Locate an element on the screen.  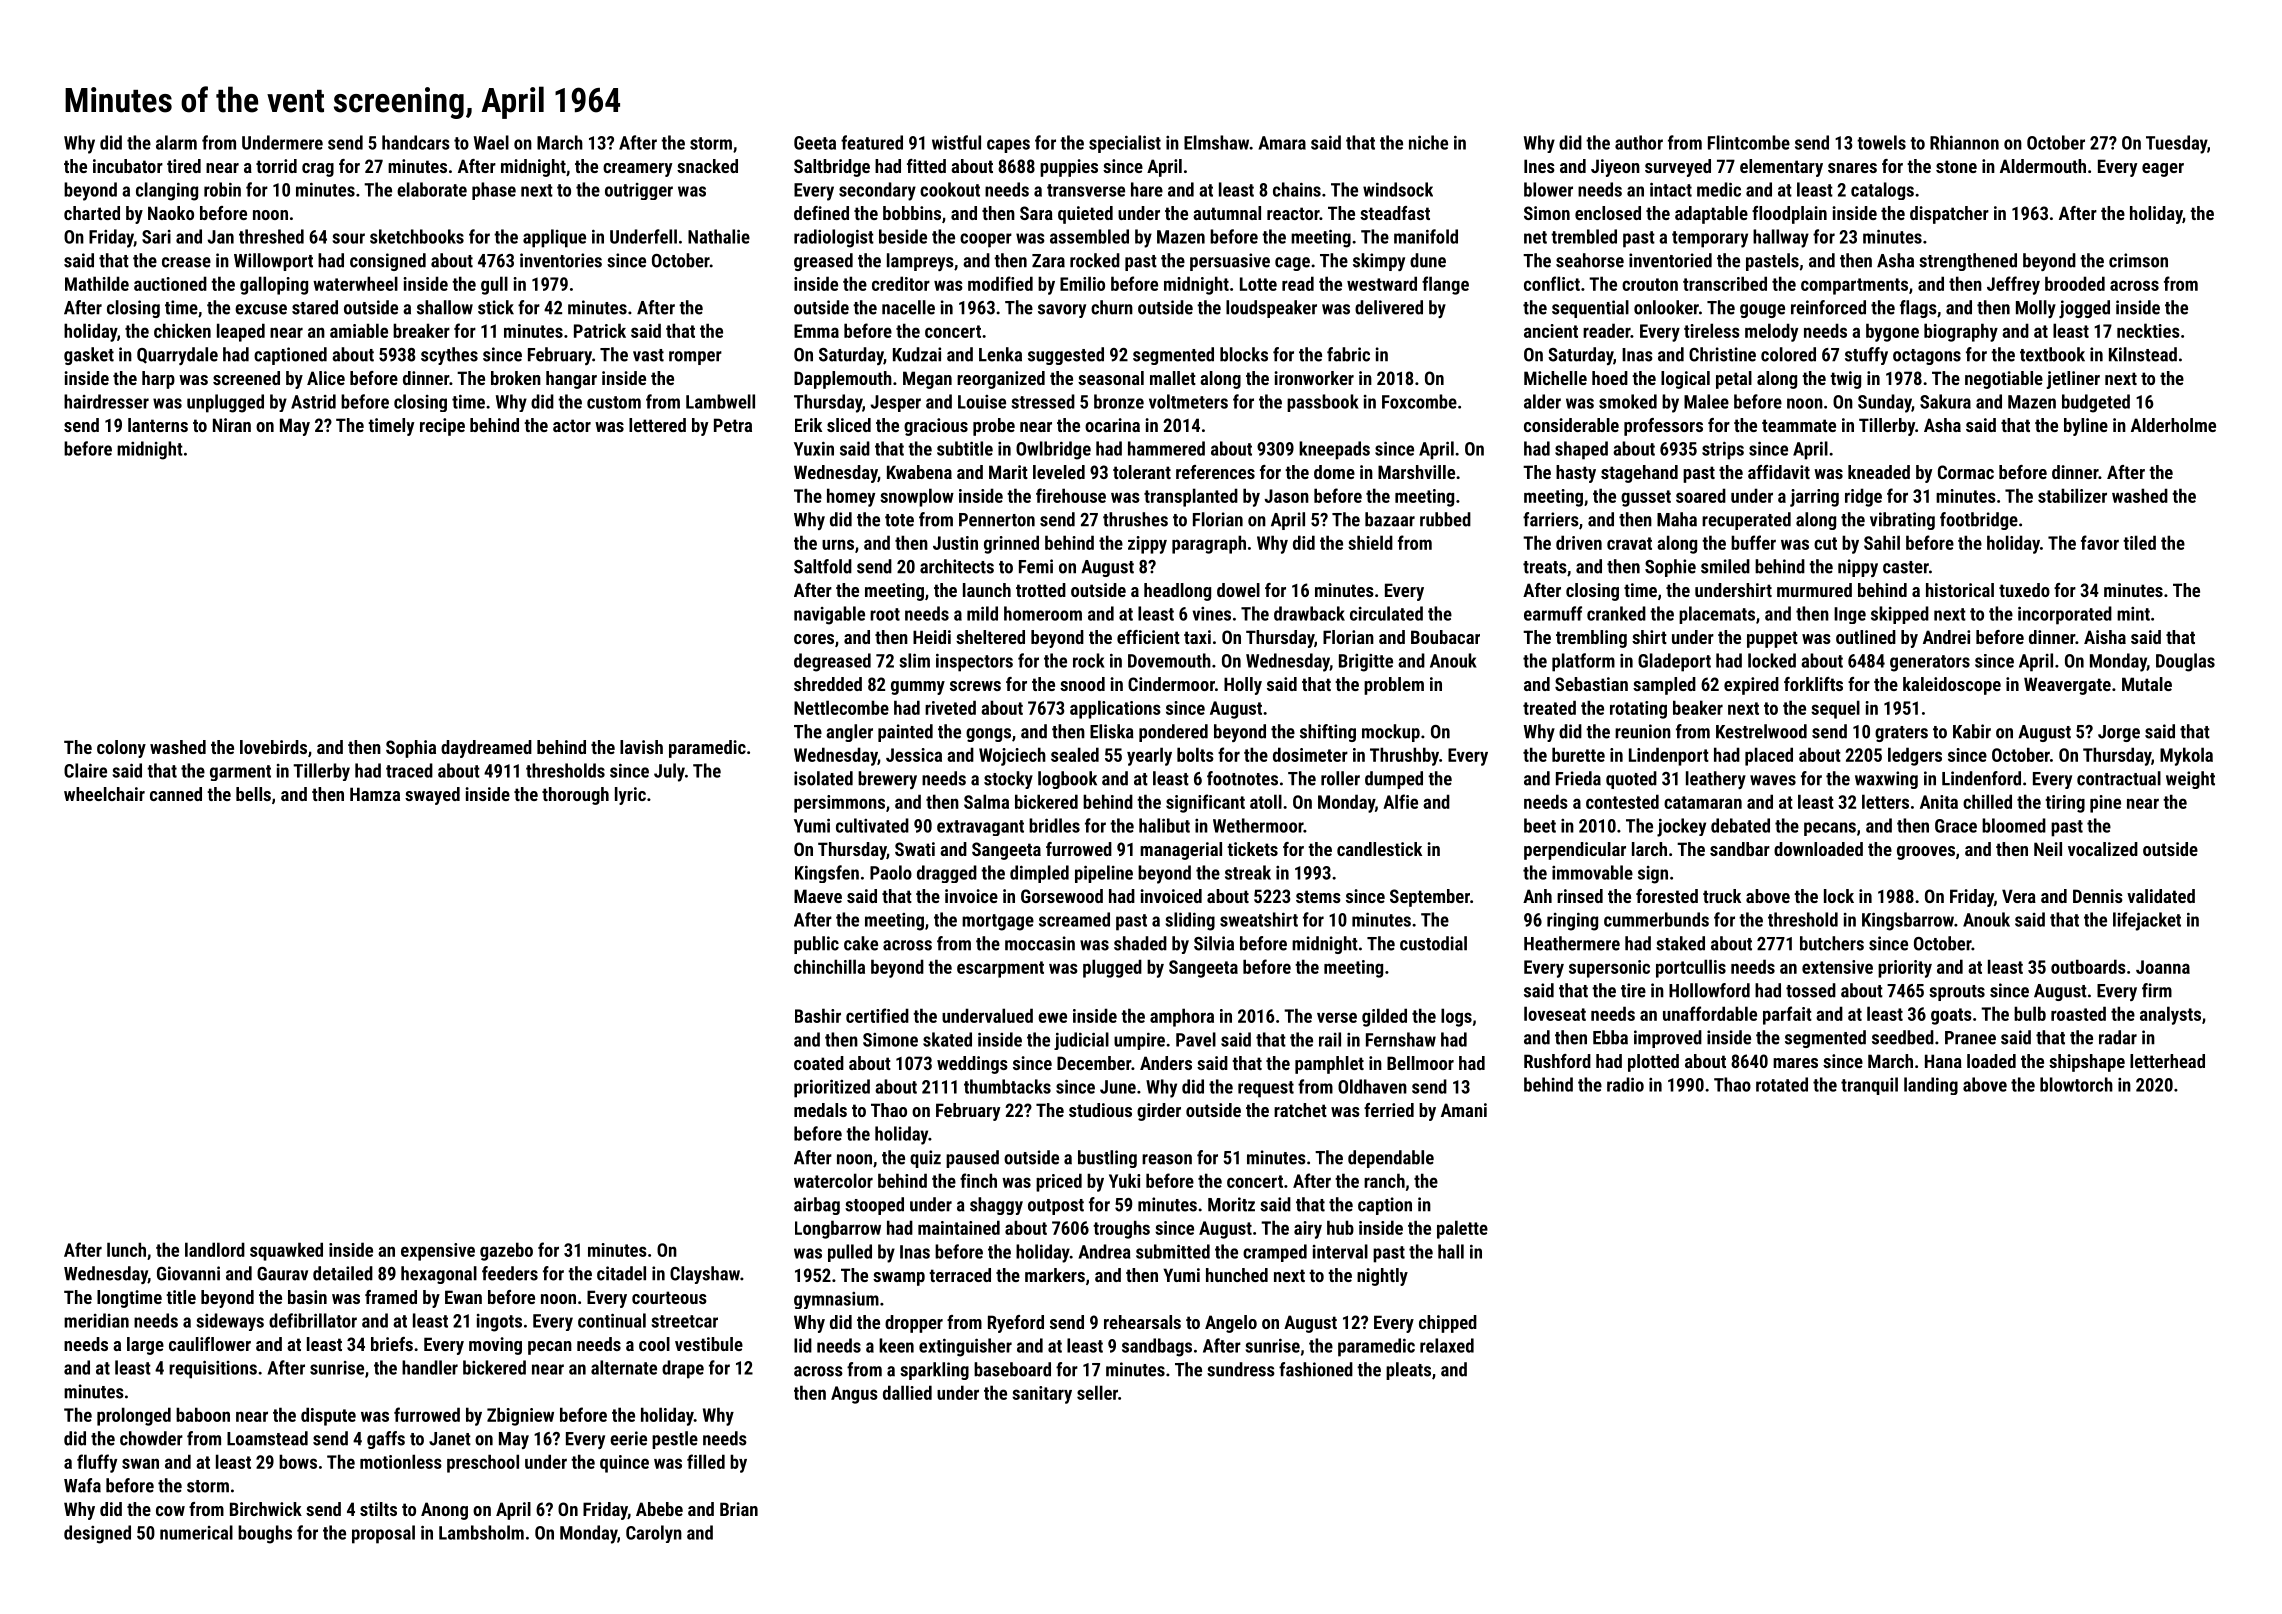
stone is located at coordinates (1956, 166).
